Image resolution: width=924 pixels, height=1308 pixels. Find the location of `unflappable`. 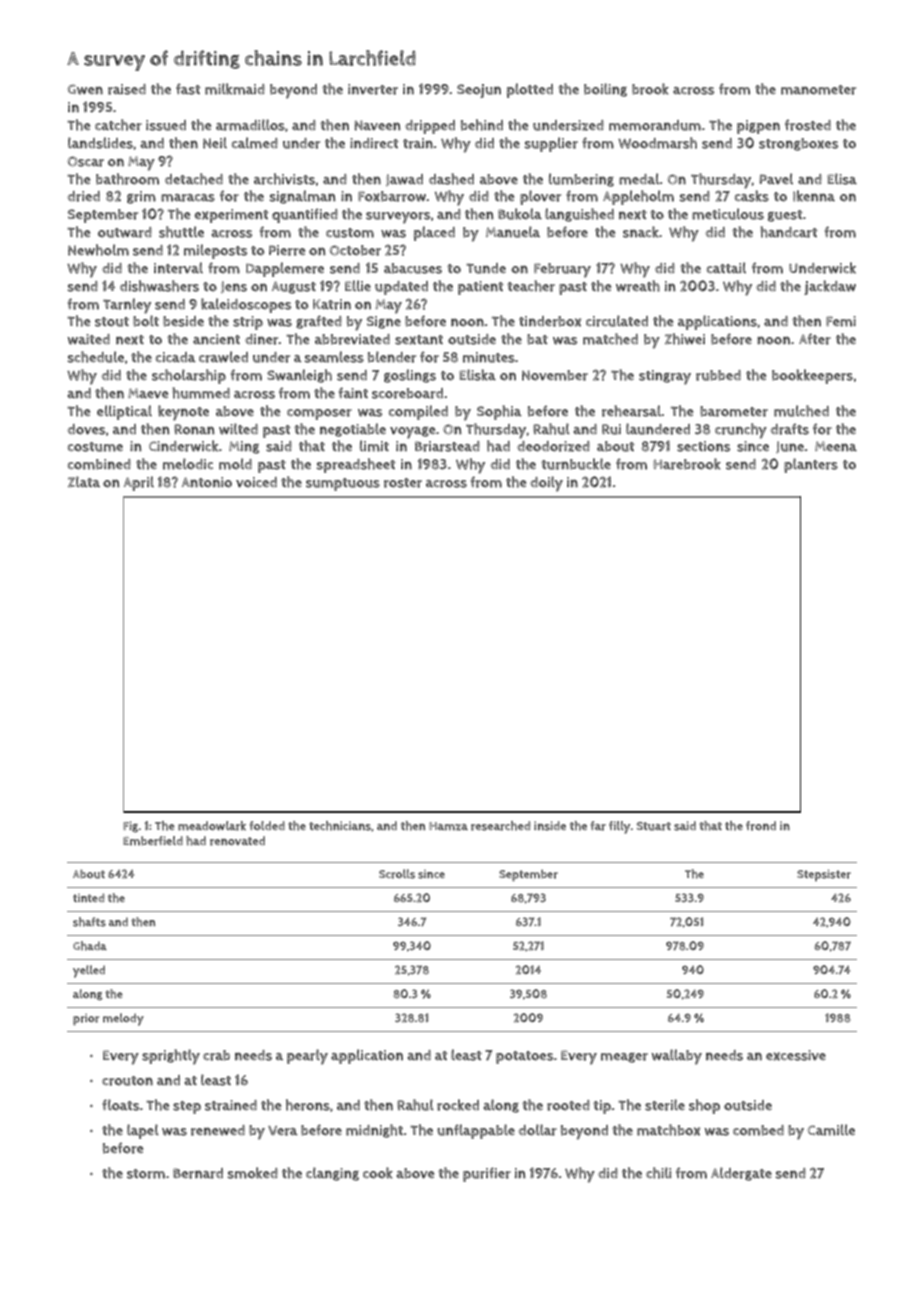

unflappable is located at coordinates (476, 1131).
